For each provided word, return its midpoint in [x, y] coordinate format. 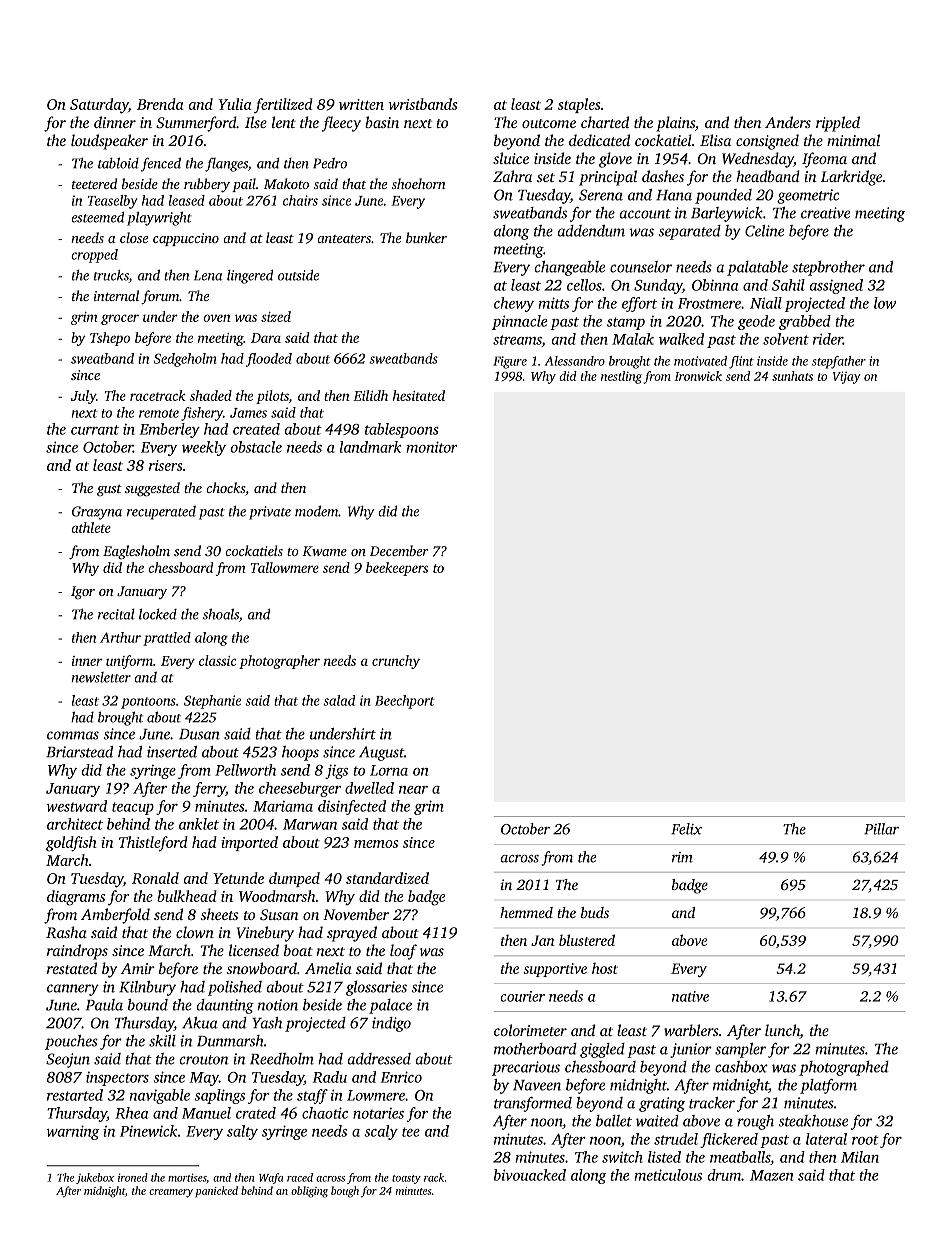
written [361, 104]
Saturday [99, 106]
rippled [838, 124]
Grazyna [97, 513]
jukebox [95, 1178]
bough [345, 1192]
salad [339, 700]
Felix [686, 829]
